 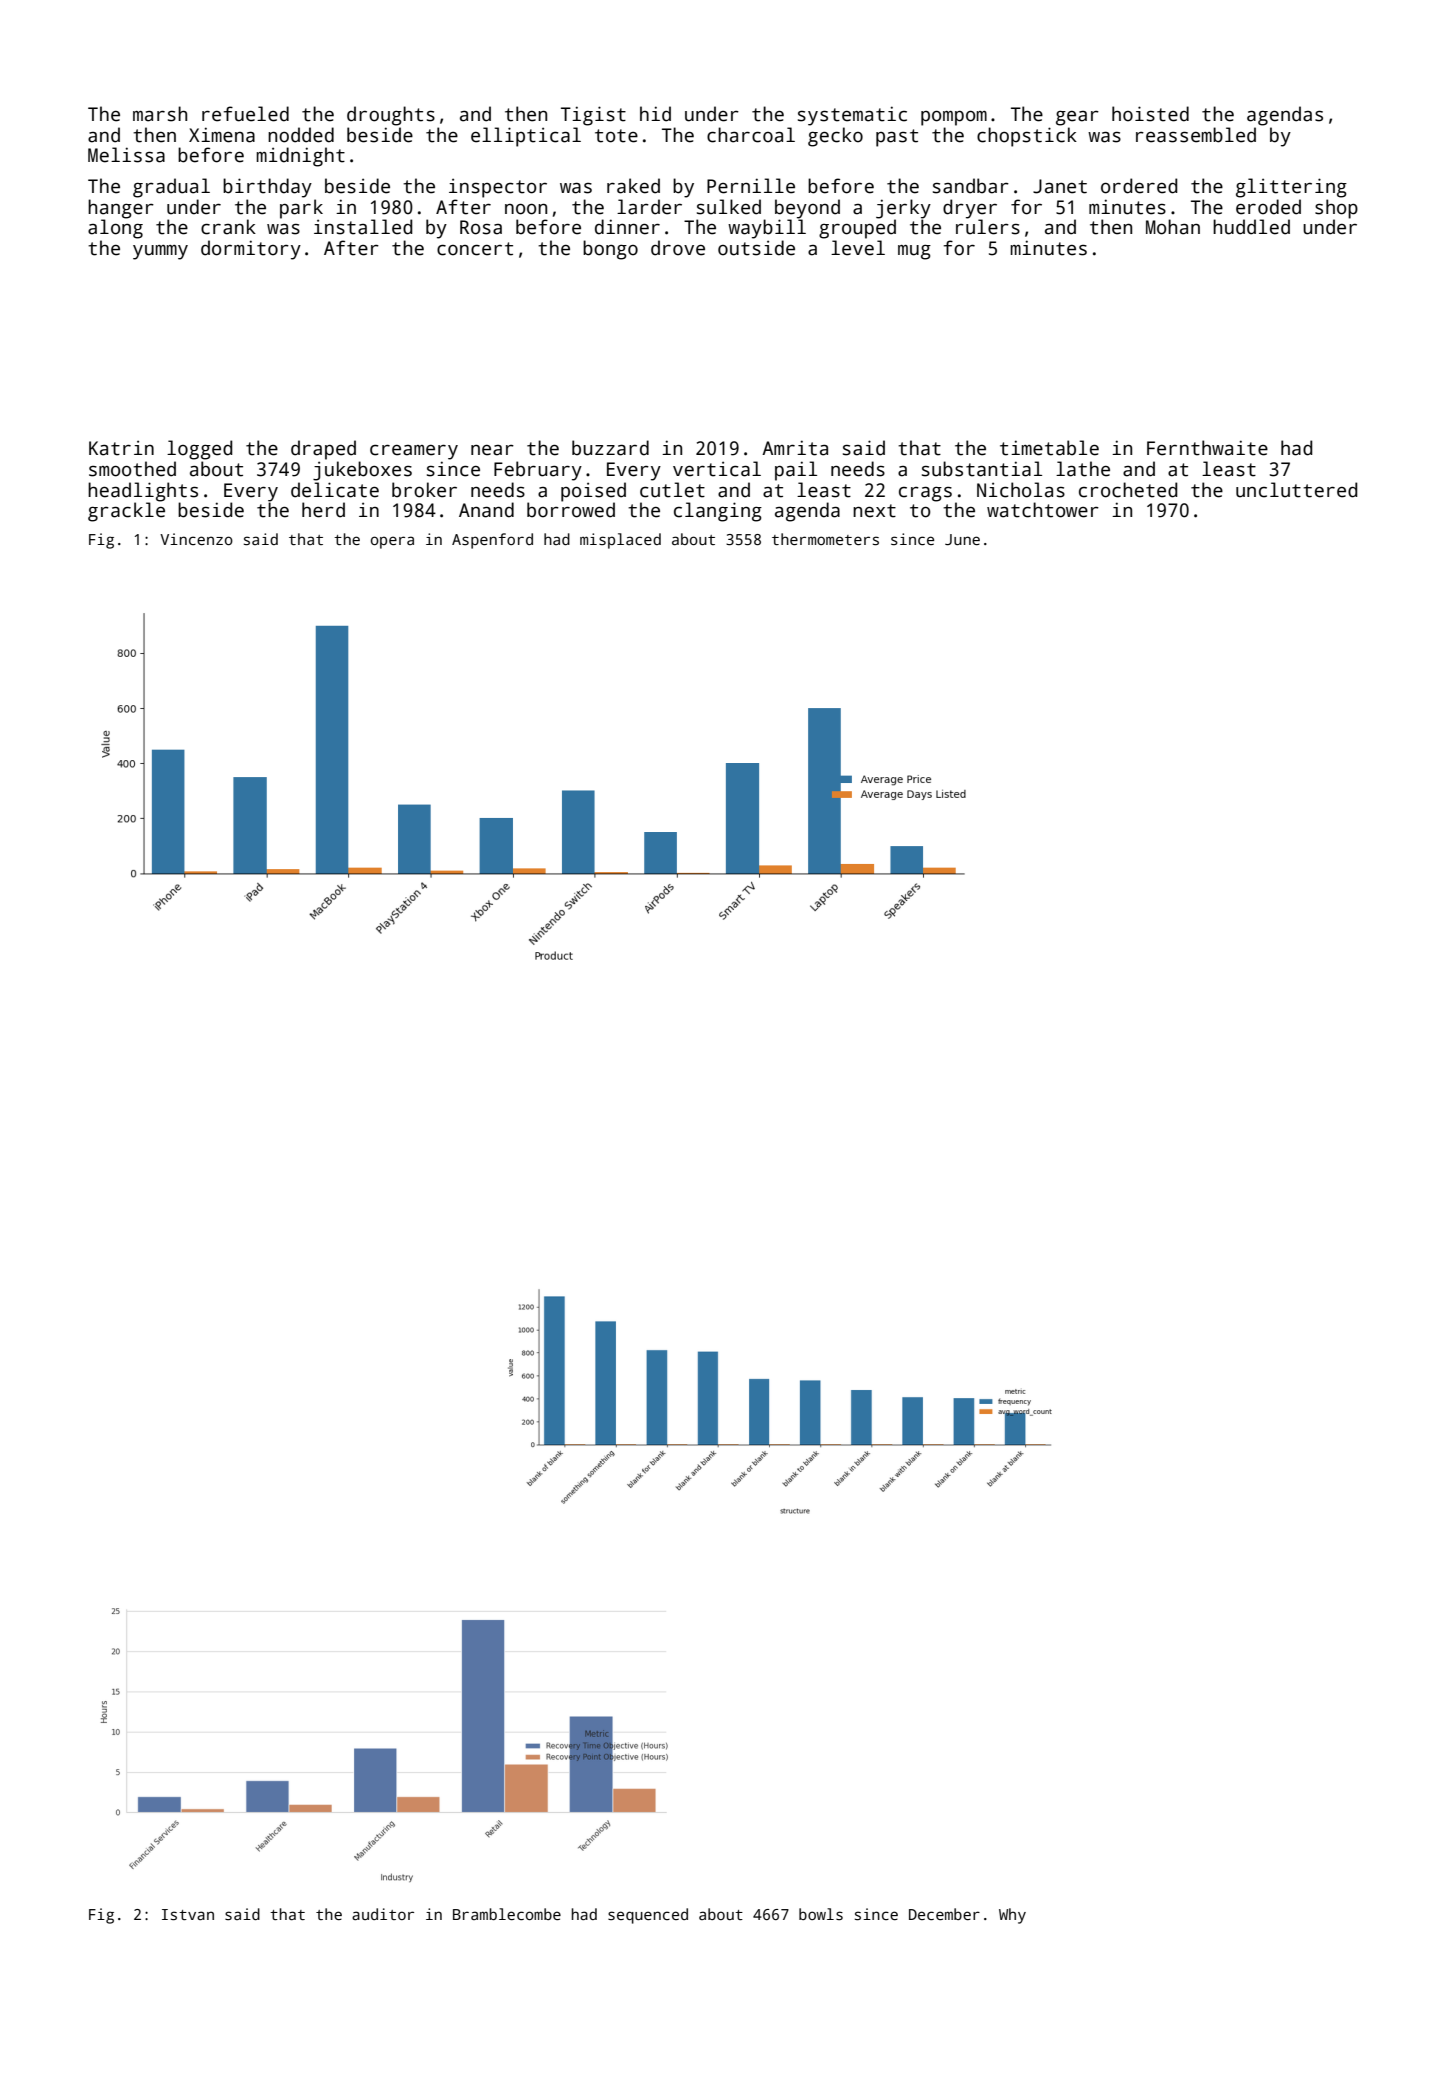 What do you see at coordinates (1012, 1916) in the image?
I see `Why` at bounding box center [1012, 1916].
